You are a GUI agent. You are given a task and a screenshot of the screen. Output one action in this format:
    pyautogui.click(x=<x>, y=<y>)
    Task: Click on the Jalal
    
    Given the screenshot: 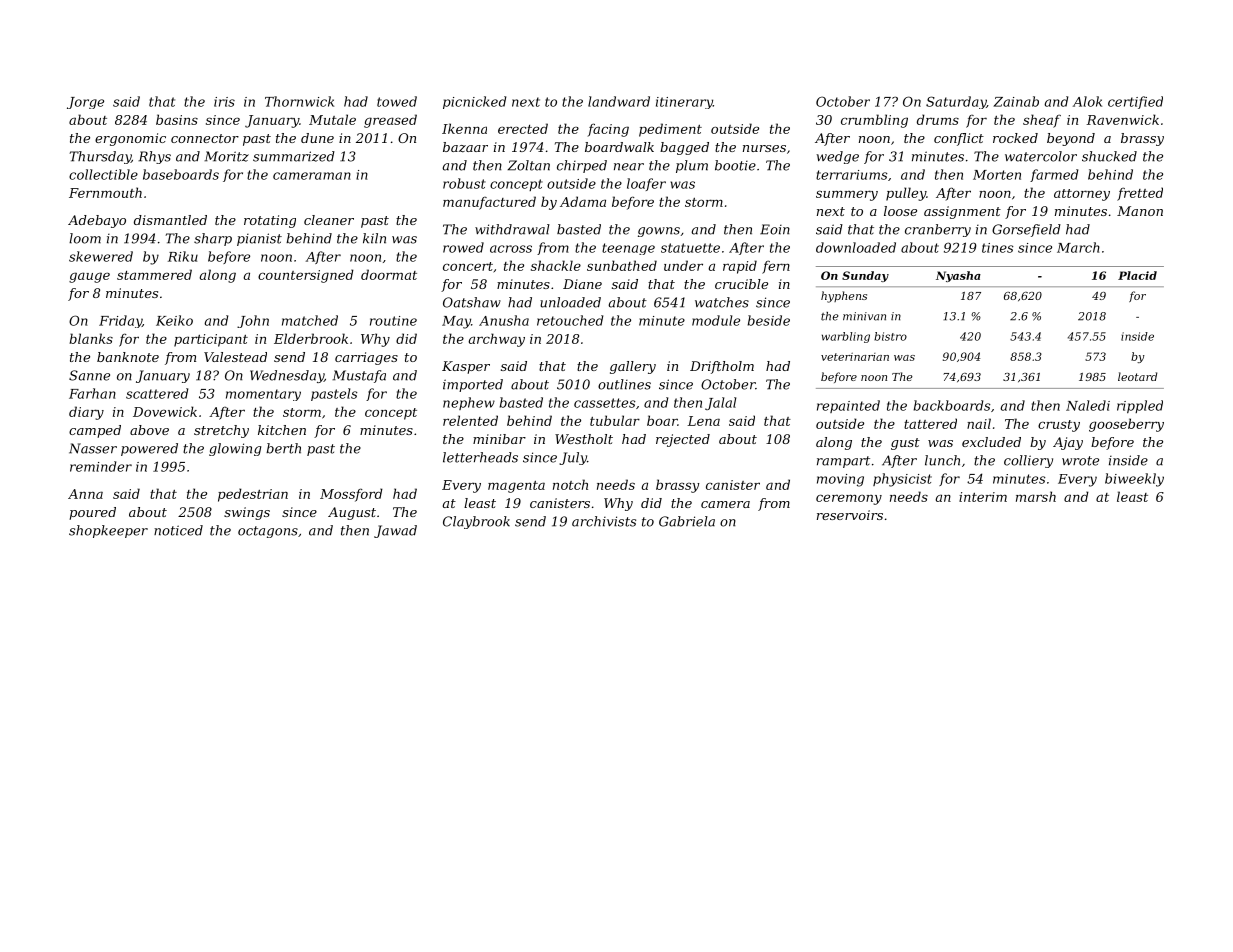 What is the action you would take?
    pyautogui.click(x=720, y=403)
